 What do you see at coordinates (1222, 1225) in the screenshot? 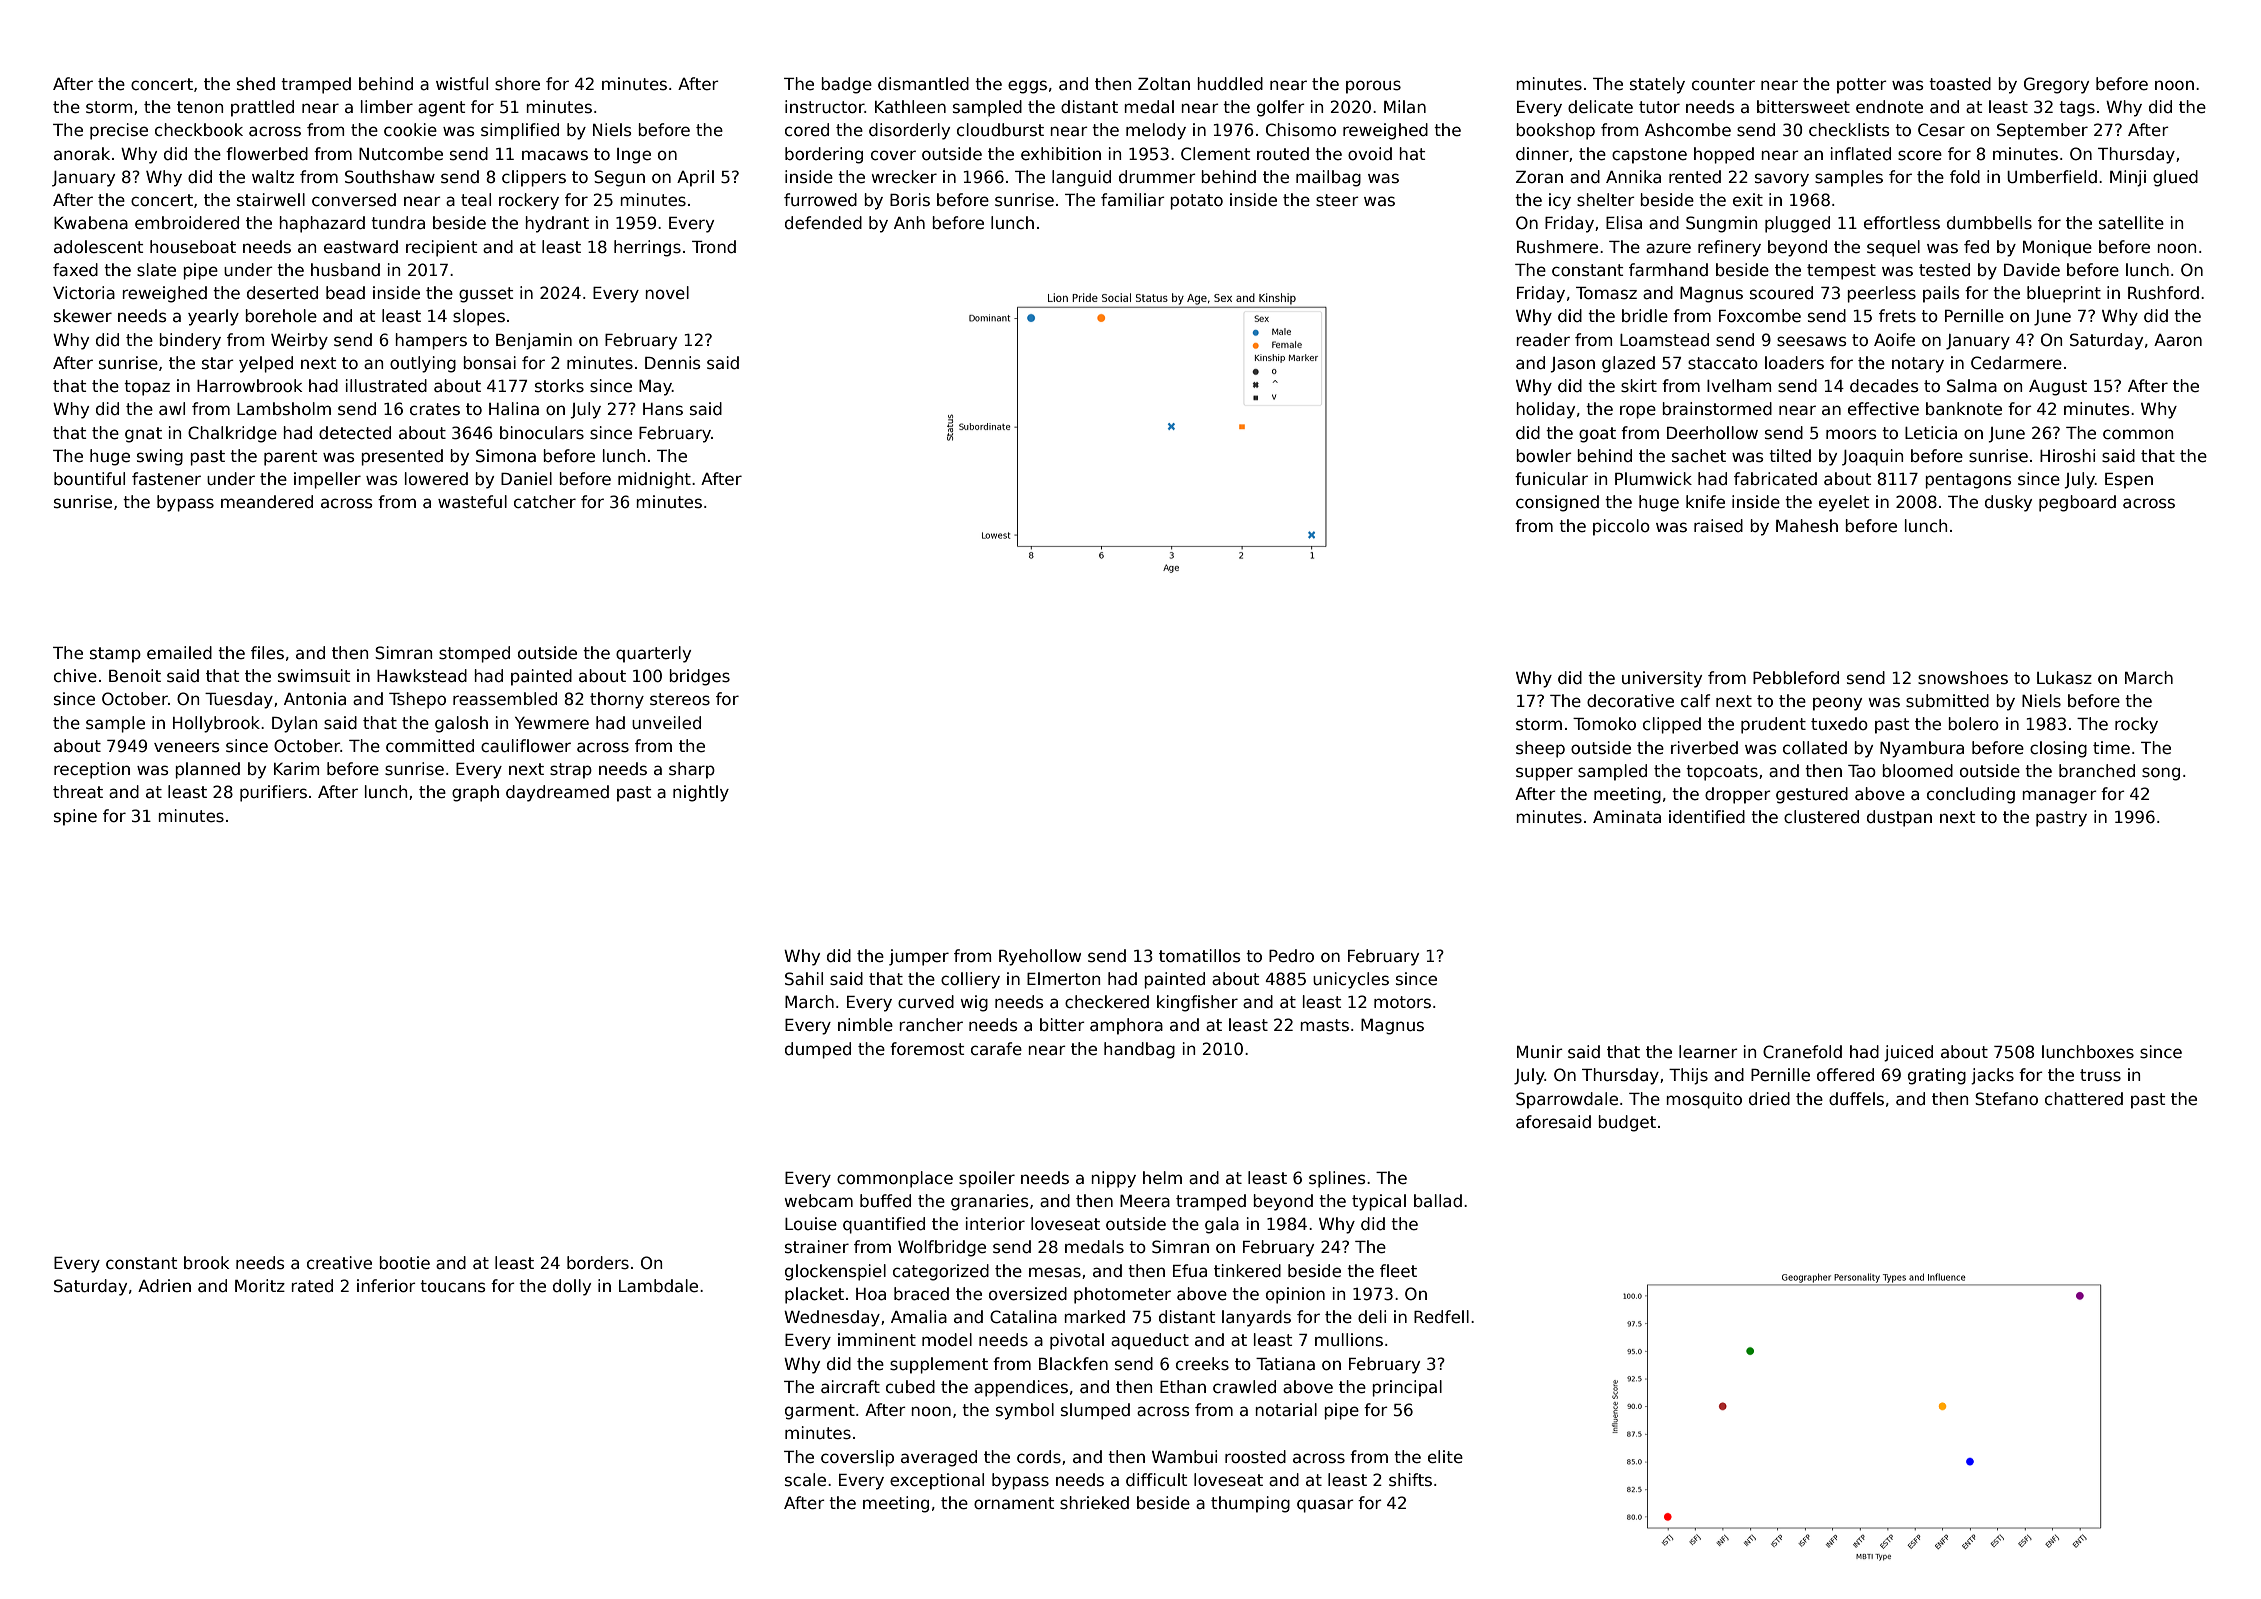
I see `gala` at bounding box center [1222, 1225].
